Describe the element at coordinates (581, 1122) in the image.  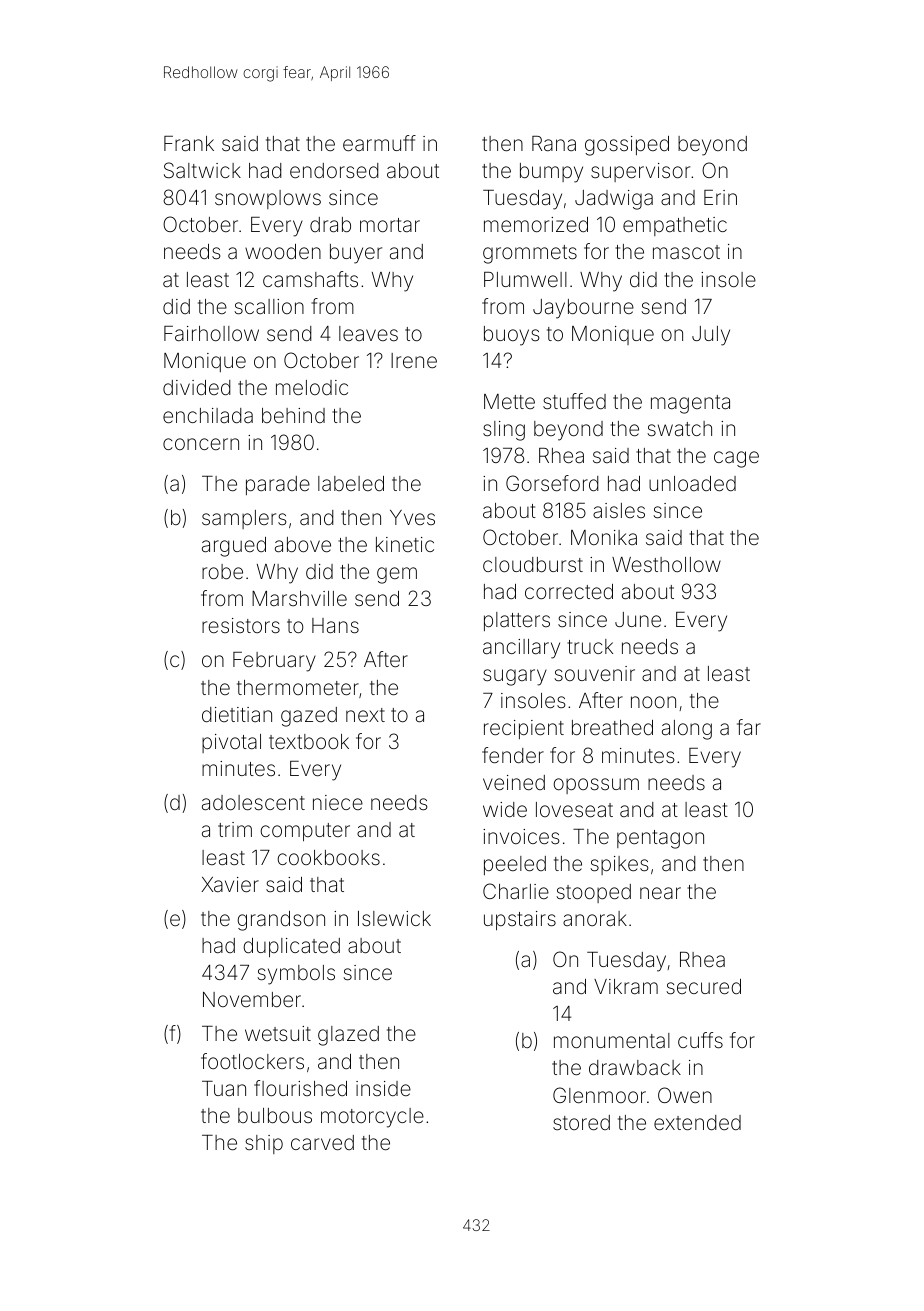
I see `stored` at that location.
